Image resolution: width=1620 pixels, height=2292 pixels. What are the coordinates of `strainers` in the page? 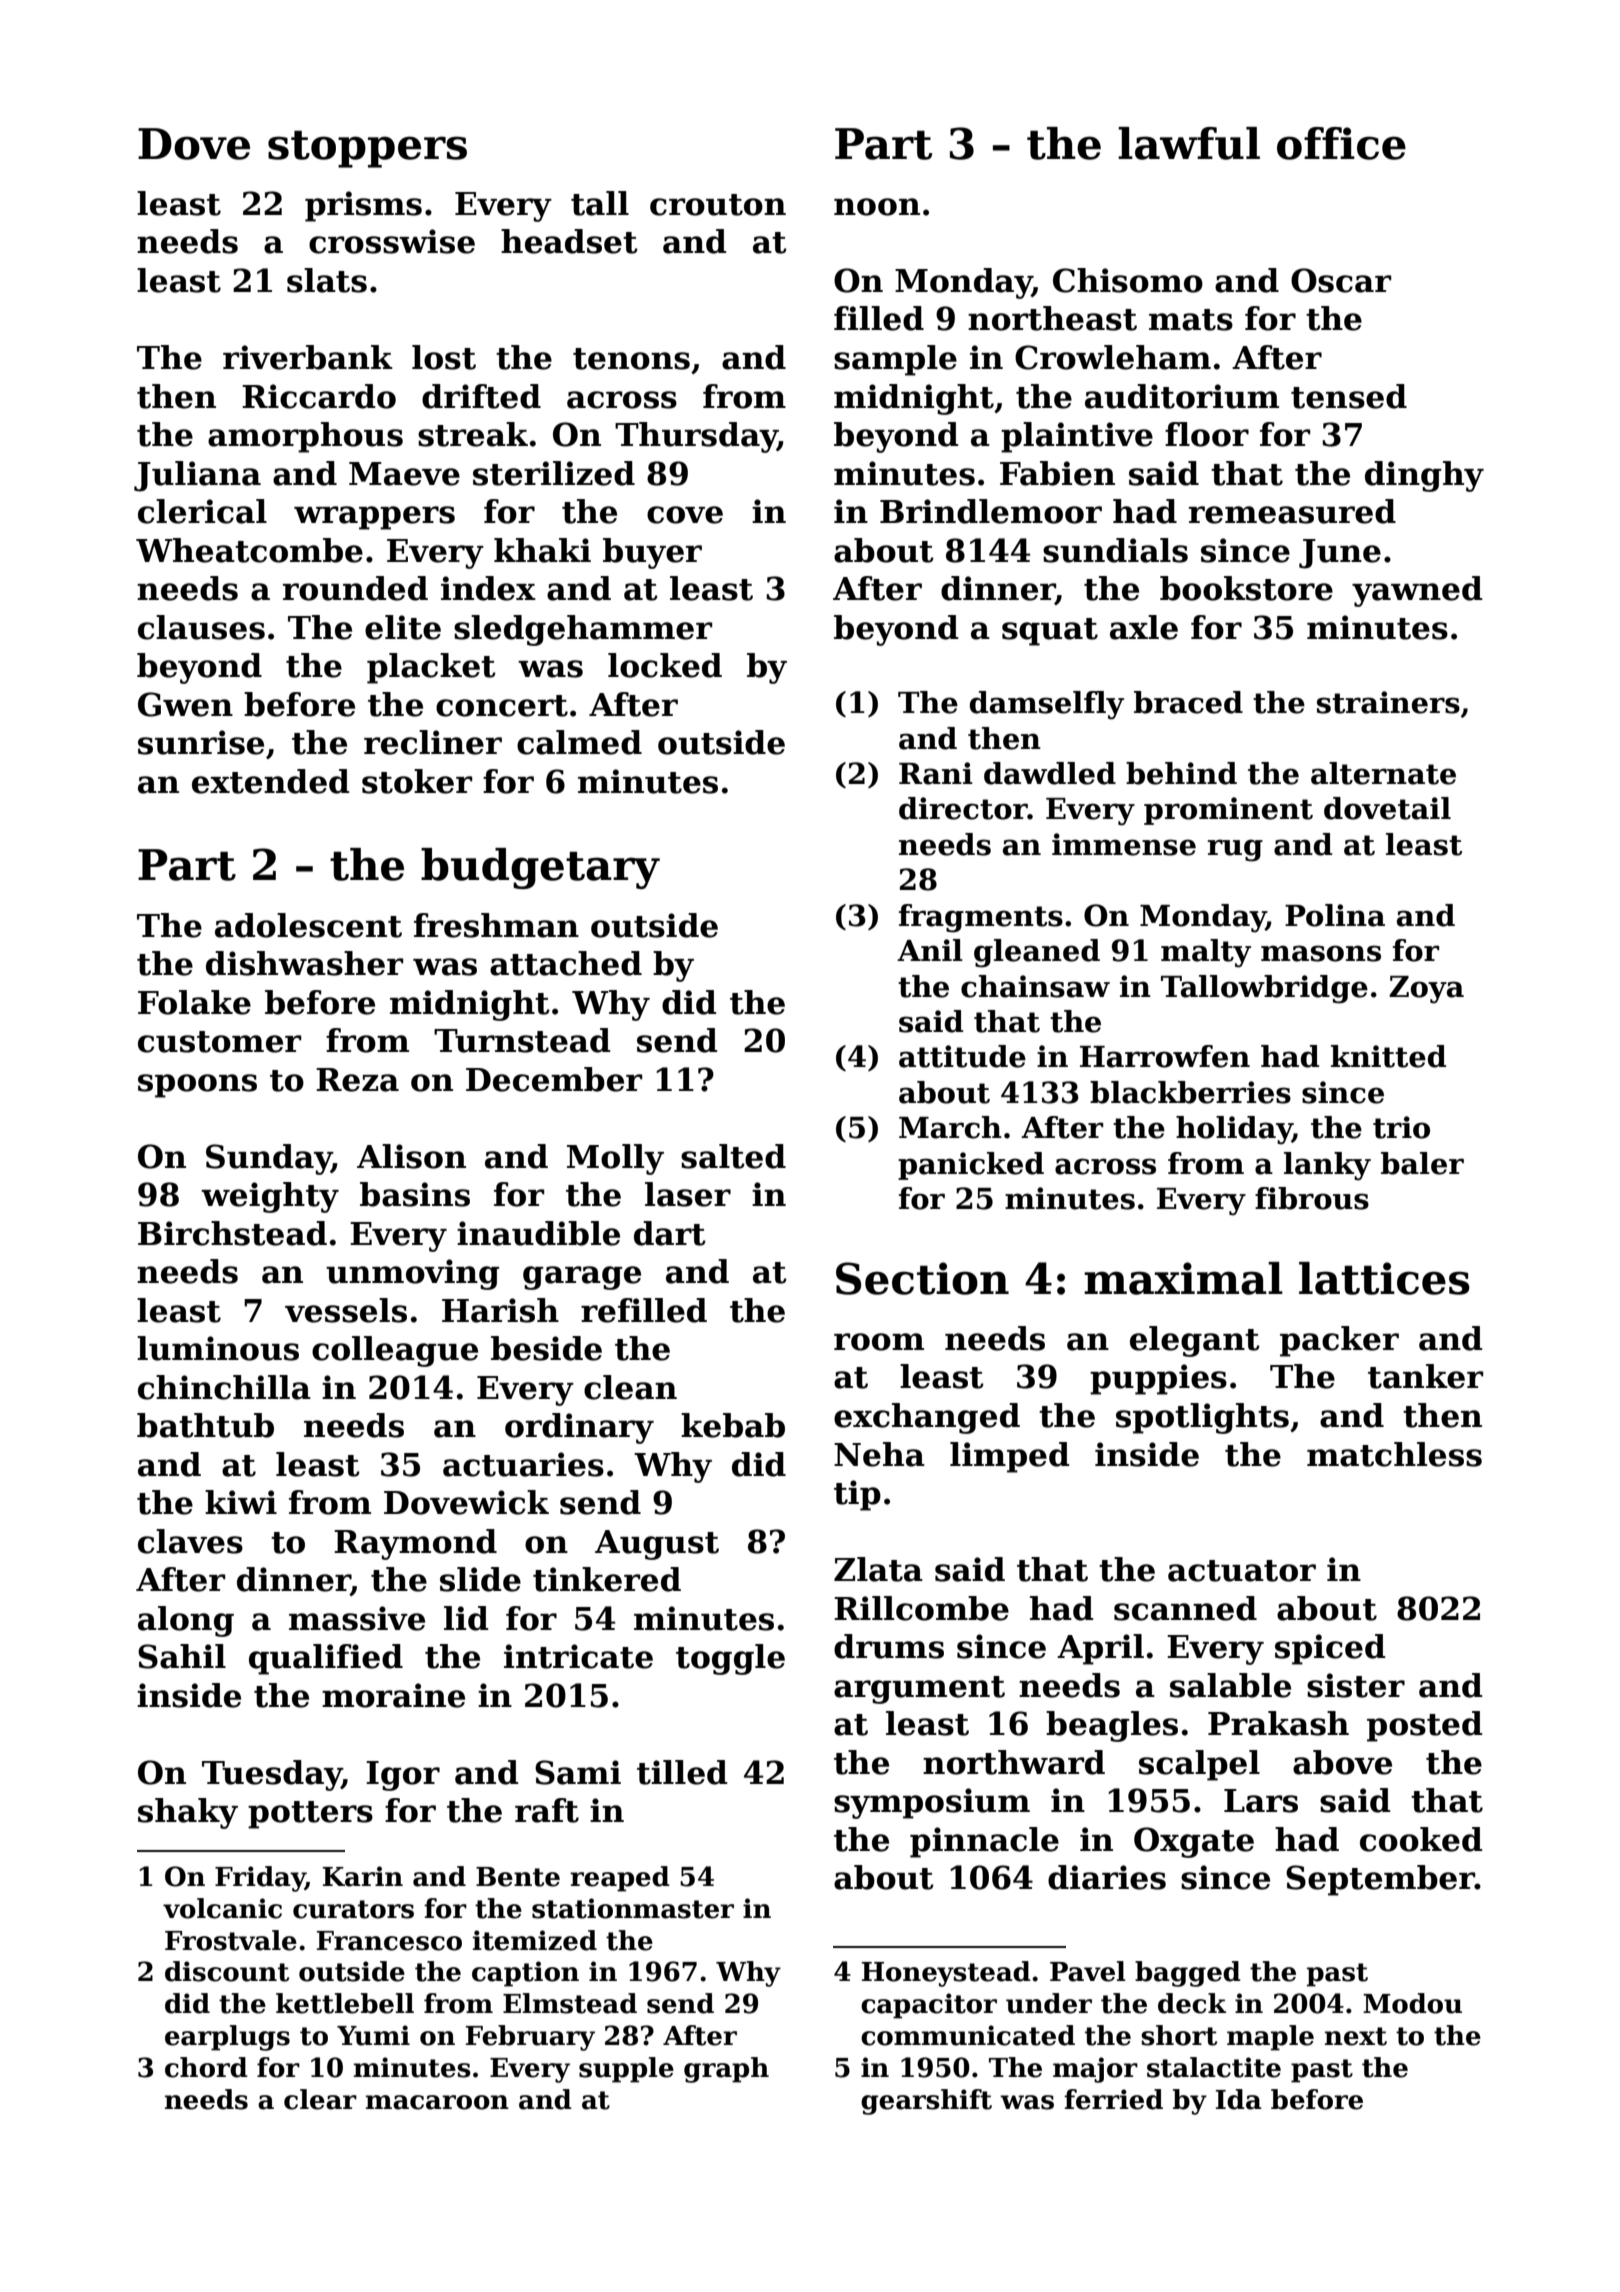 It's located at (1388, 702).
